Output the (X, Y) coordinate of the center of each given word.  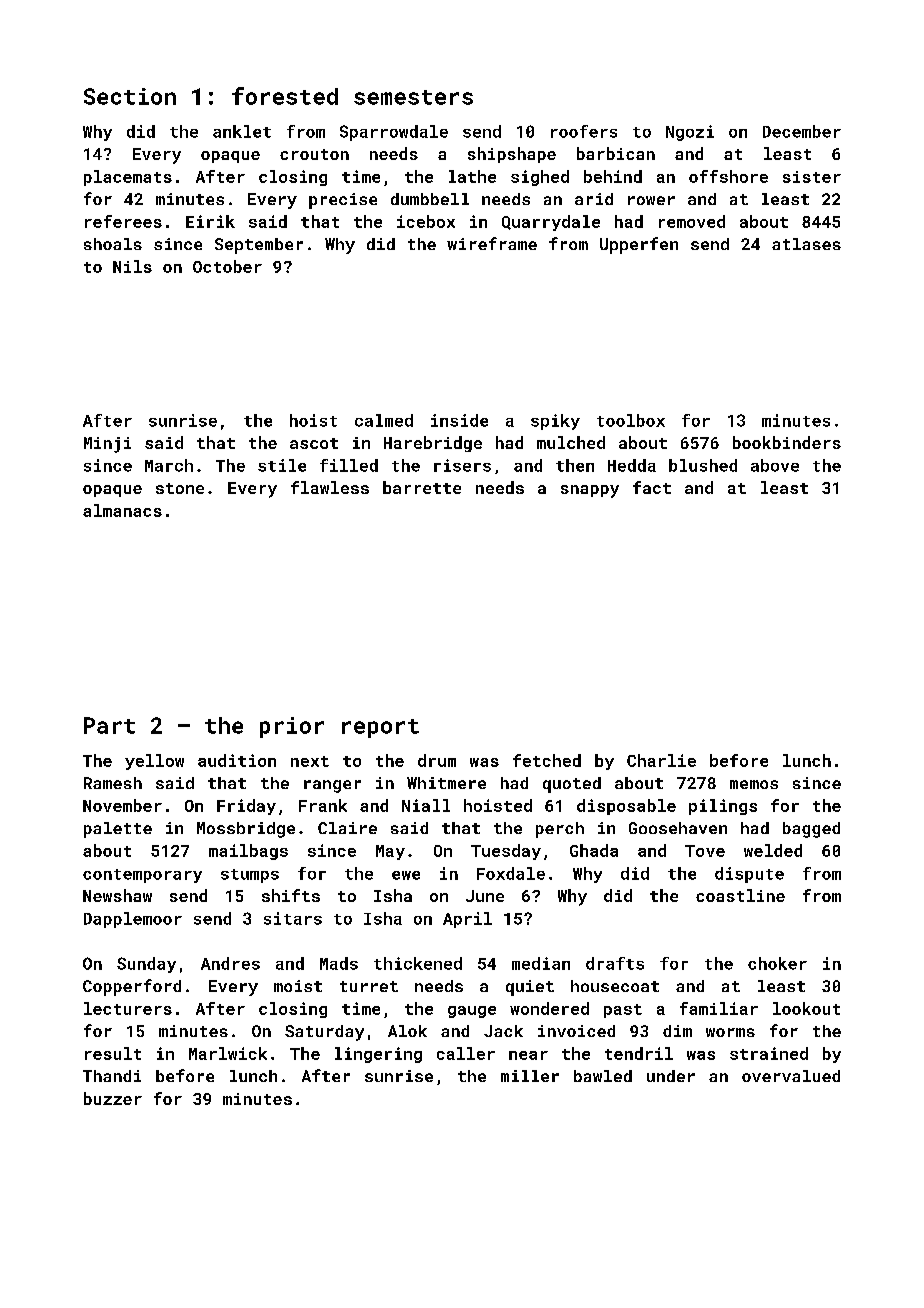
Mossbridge (246, 830)
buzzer (113, 1098)
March (169, 465)
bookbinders (787, 442)
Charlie (661, 760)
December (802, 131)
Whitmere (446, 783)
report (380, 728)
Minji (107, 445)
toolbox (631, 420)
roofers (584, 131)
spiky (555, 422)
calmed (384, 420)
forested (285, 96)
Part (109, 725)
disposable (626, 807)
